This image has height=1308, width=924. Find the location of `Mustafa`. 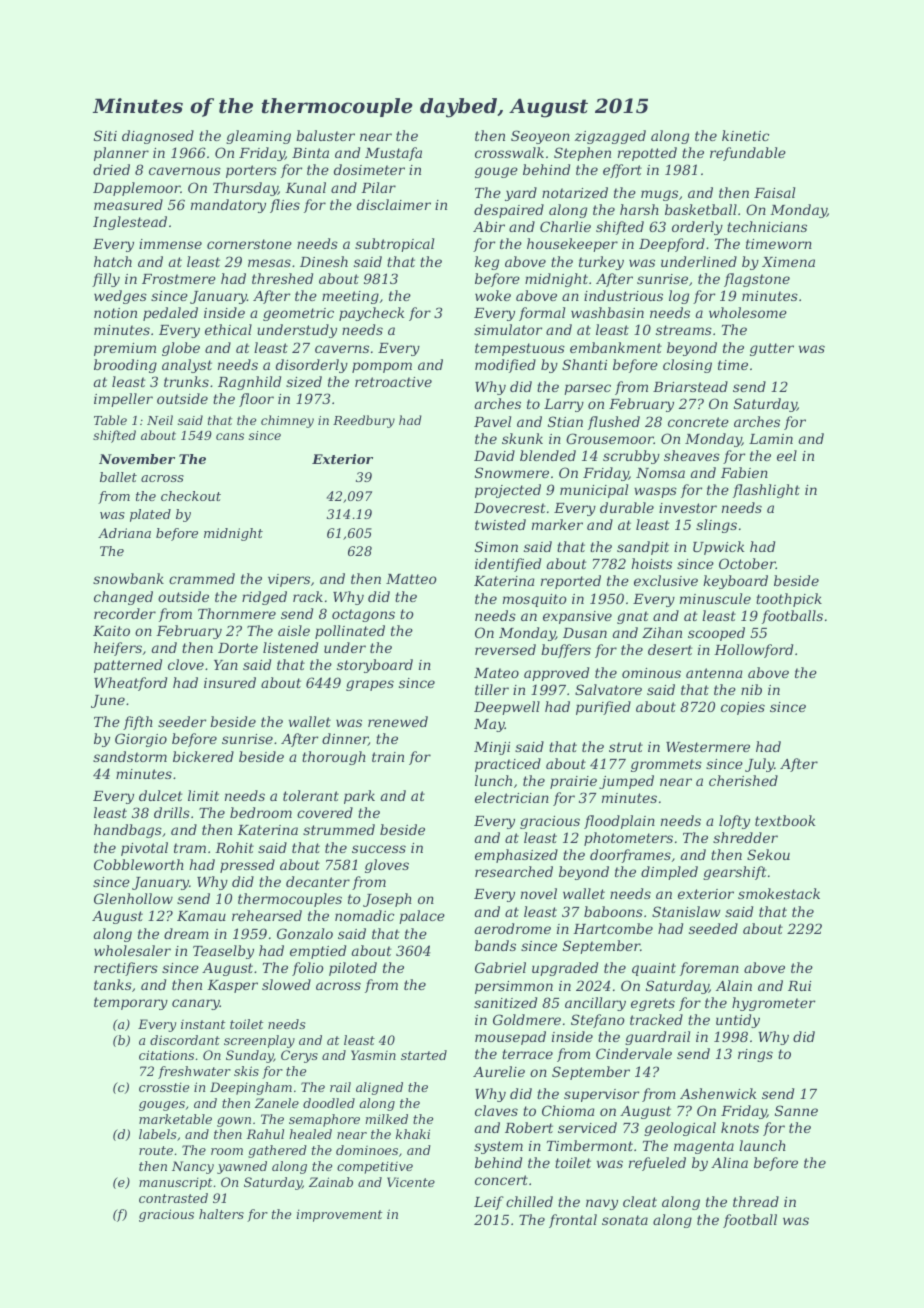

Mustafa is located at coordinates (393, 154).
